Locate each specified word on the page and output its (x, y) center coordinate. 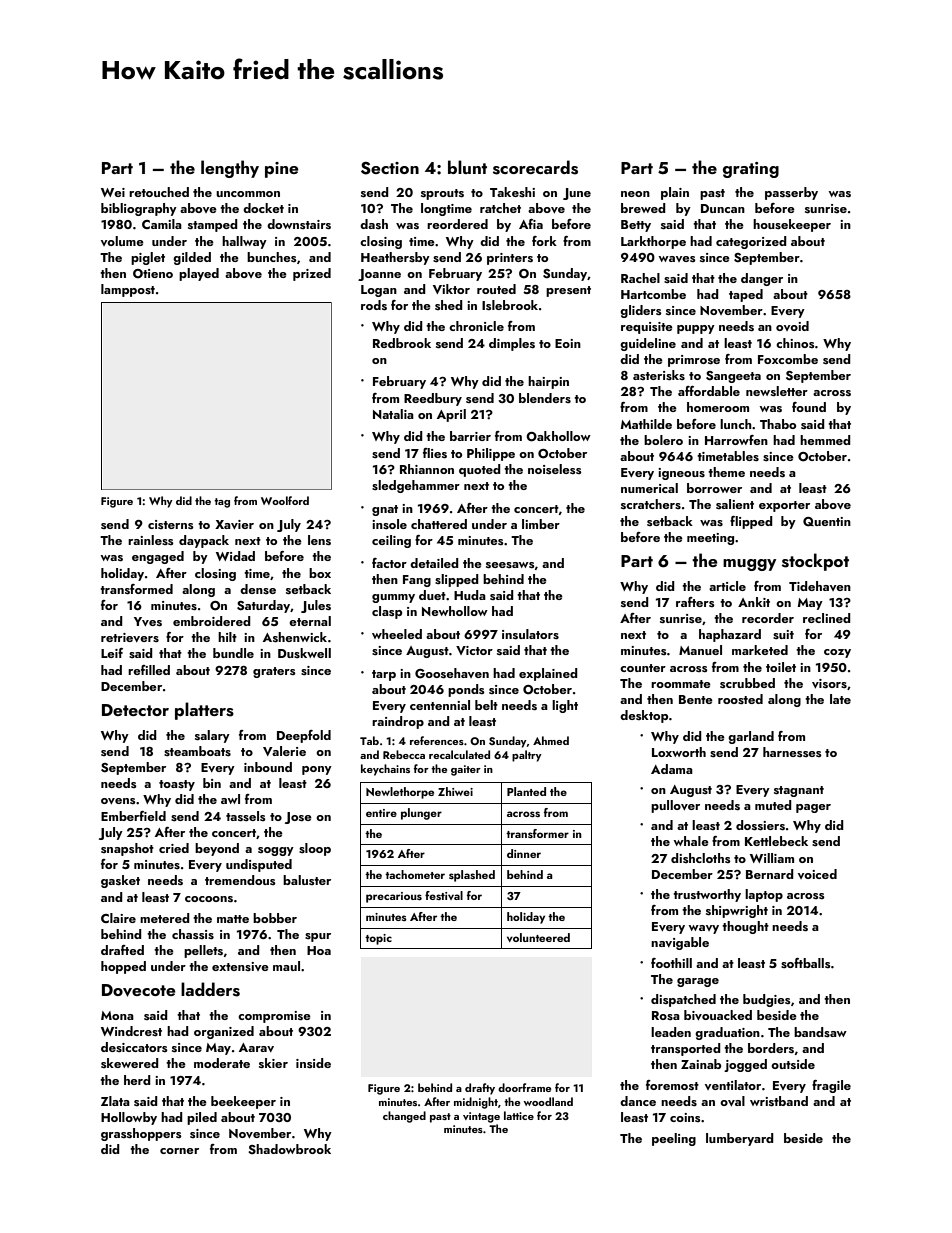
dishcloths (701, 858)
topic (378, 939)
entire (381, 813)
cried (174, 848)
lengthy (230, 169)
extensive (240, 966)
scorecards (535, 167)
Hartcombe (653, 294)
